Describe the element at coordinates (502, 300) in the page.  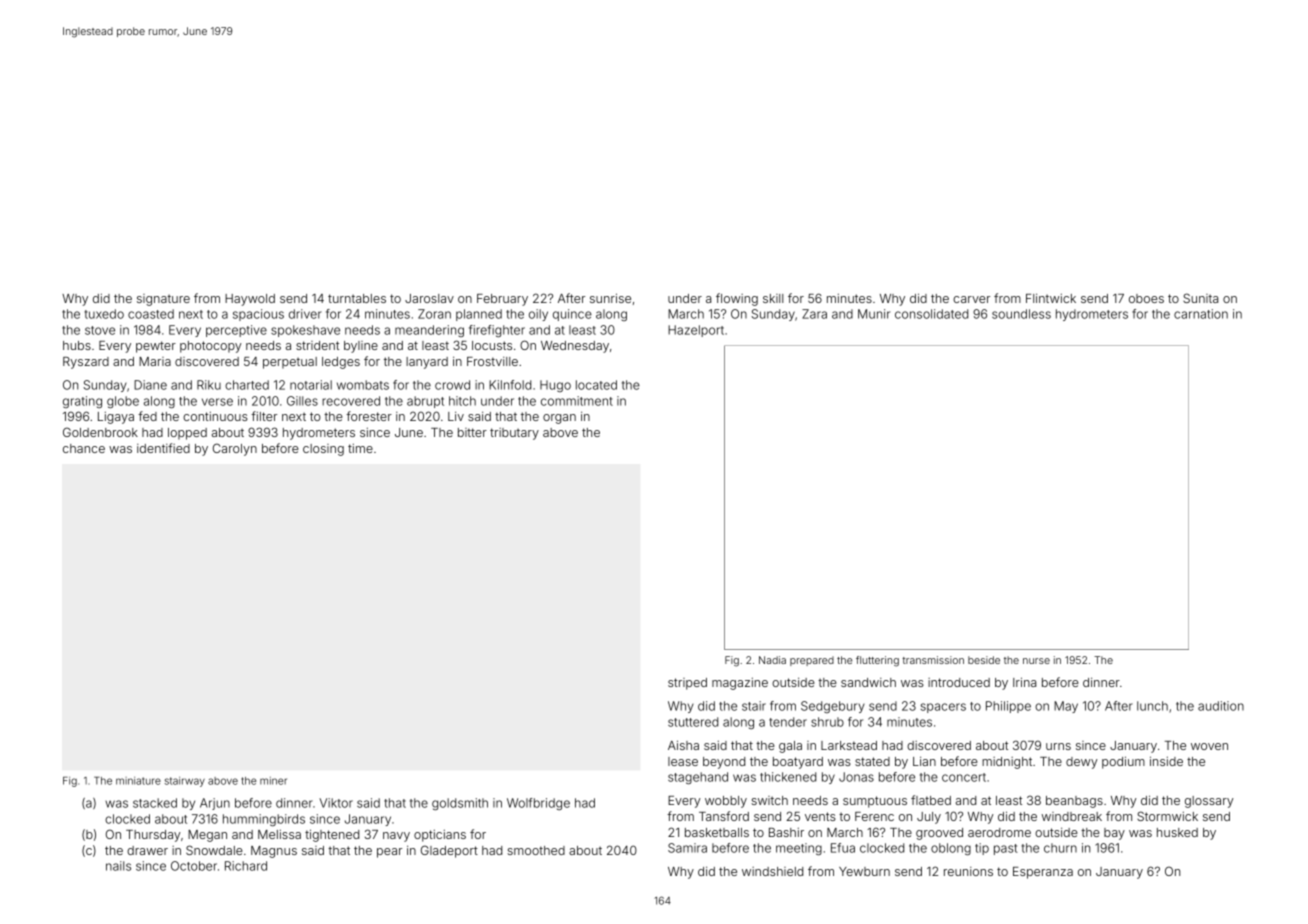
I see `February` at that location.
